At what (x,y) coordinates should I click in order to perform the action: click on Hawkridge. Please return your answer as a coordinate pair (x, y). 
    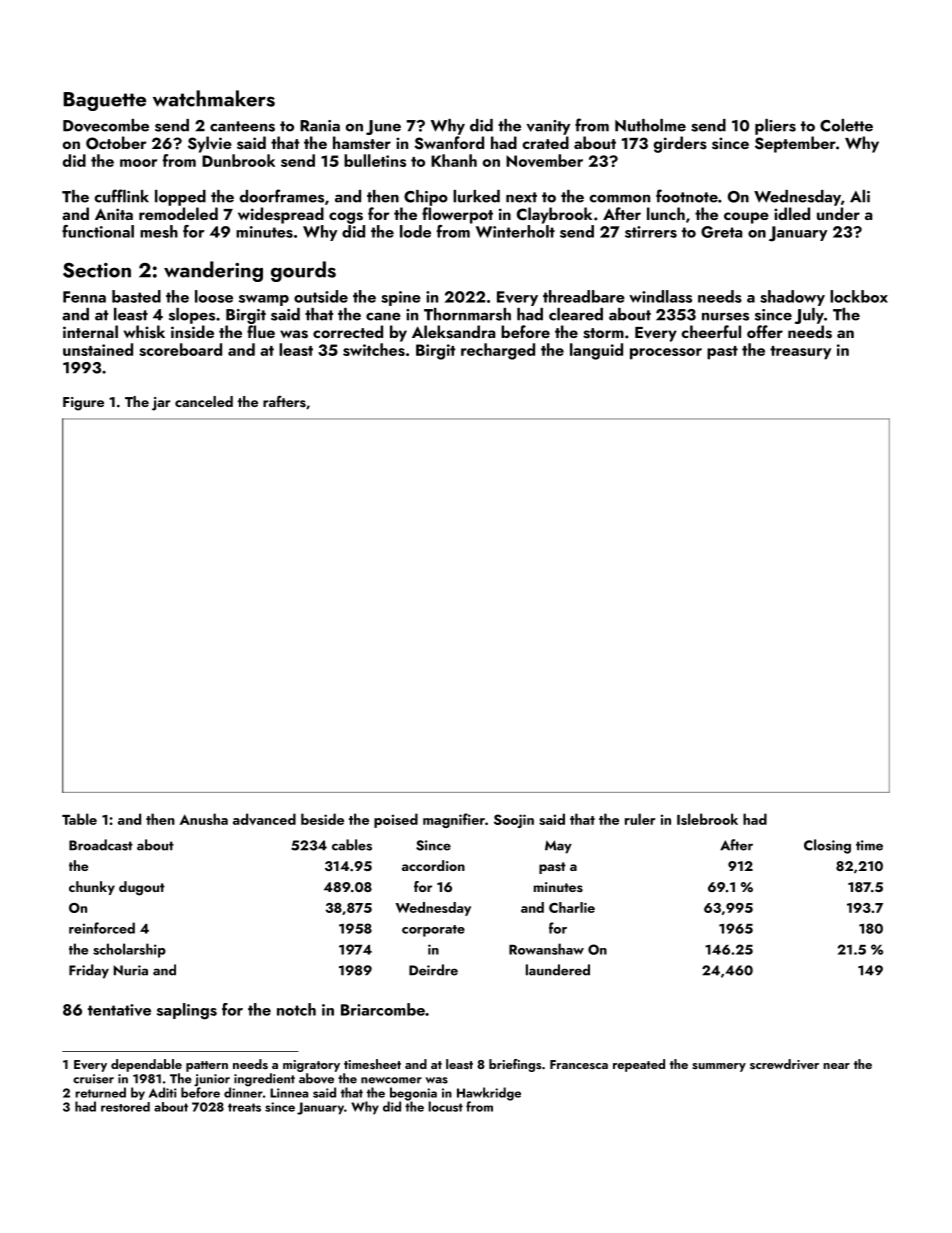
    Looking at the image, I should click on (489, 1094).
